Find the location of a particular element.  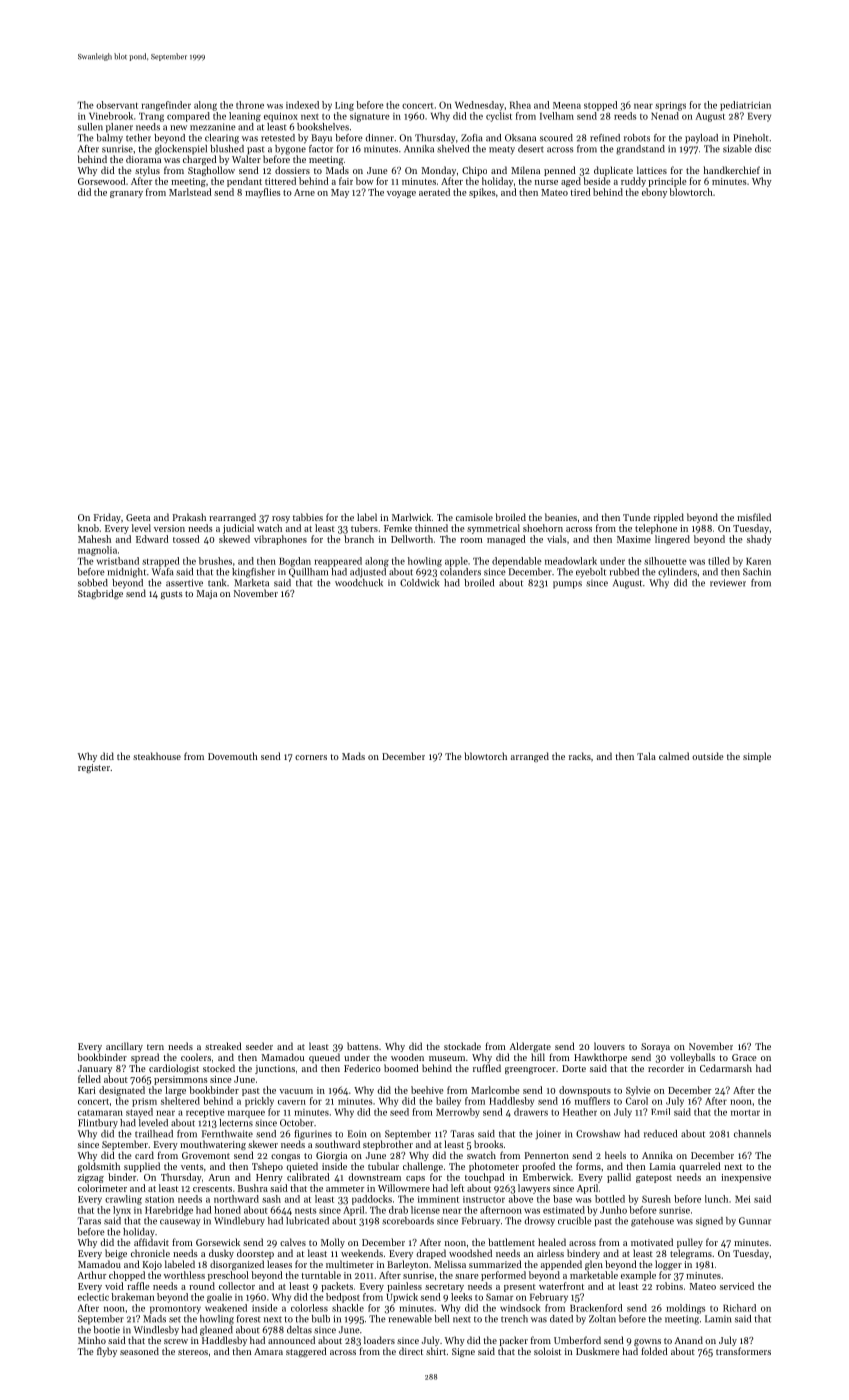

sullen is located at coordinates (90, 127).
